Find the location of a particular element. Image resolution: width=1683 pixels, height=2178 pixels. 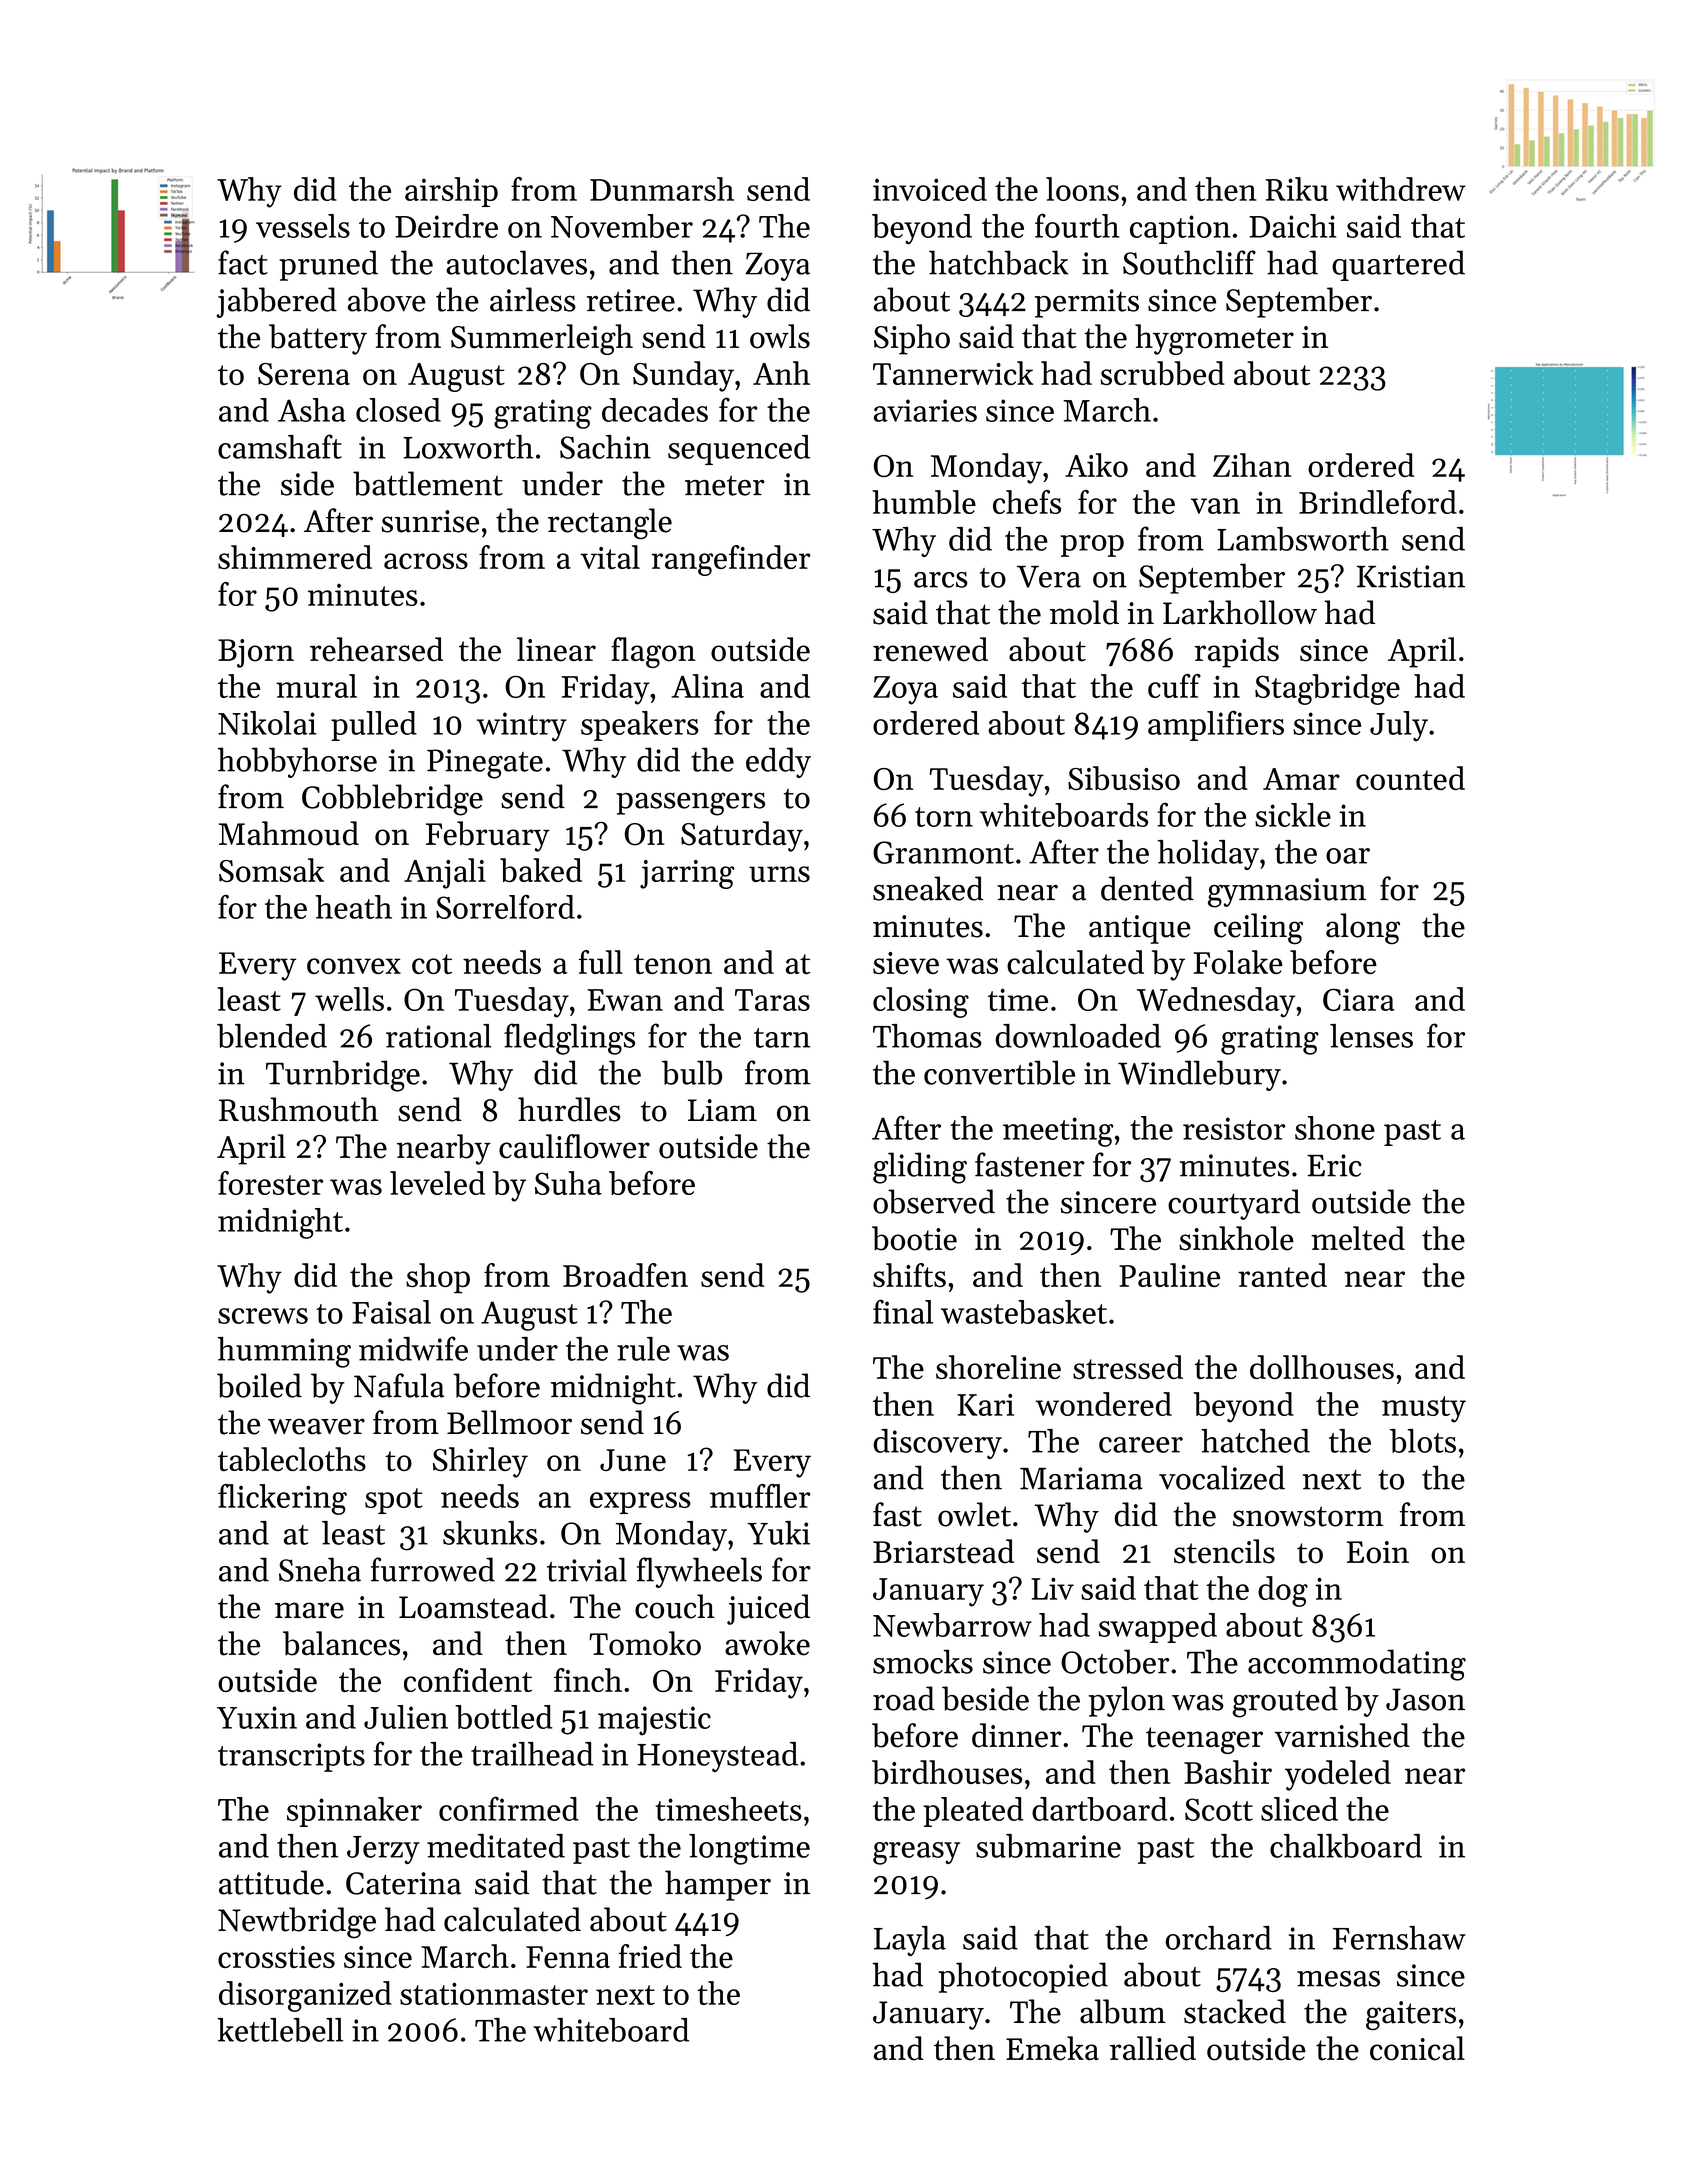

Riku is located at coordinates (1297, 189).
